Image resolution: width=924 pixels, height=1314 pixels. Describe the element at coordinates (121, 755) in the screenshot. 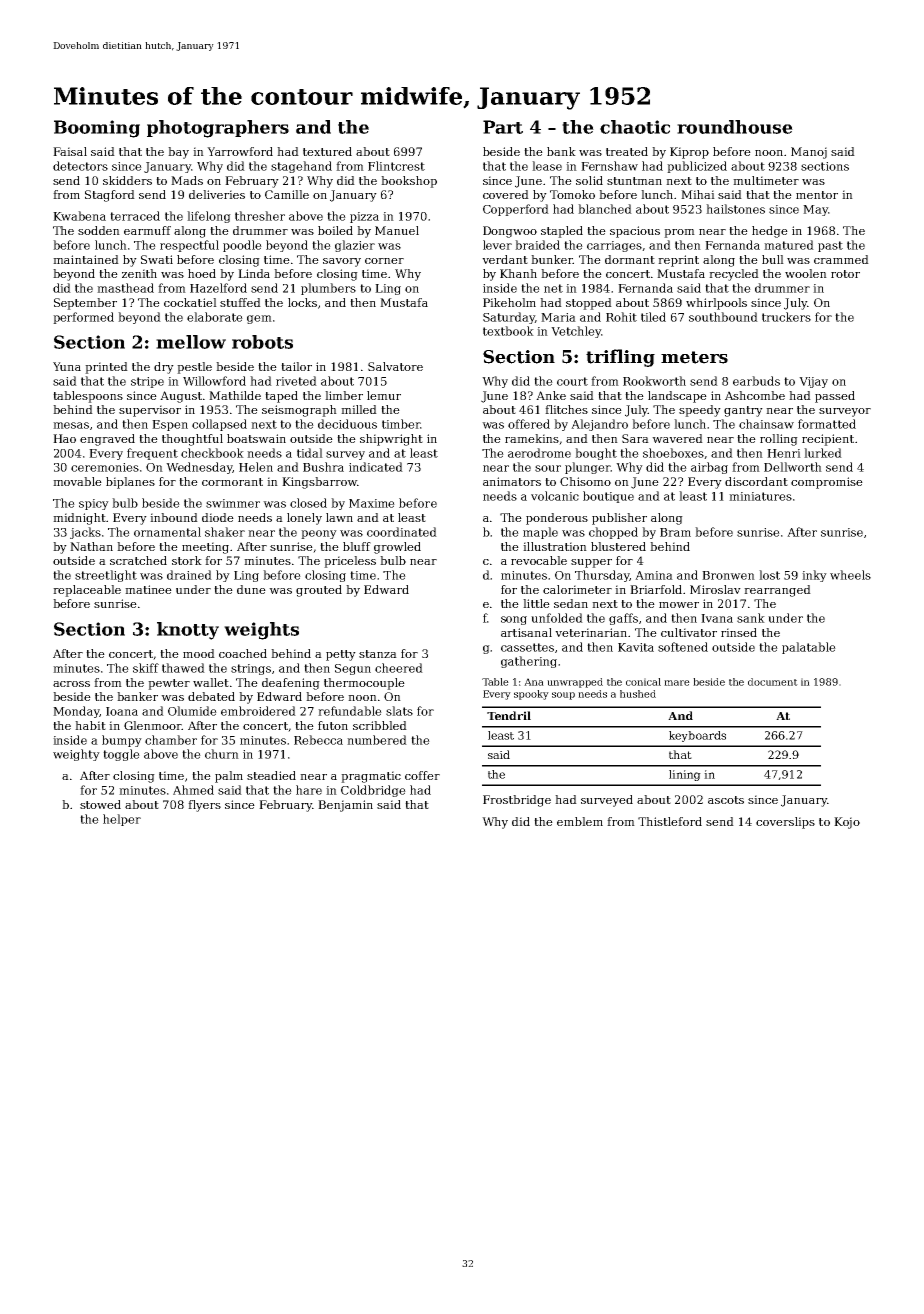

I see `toggle` at that location.
